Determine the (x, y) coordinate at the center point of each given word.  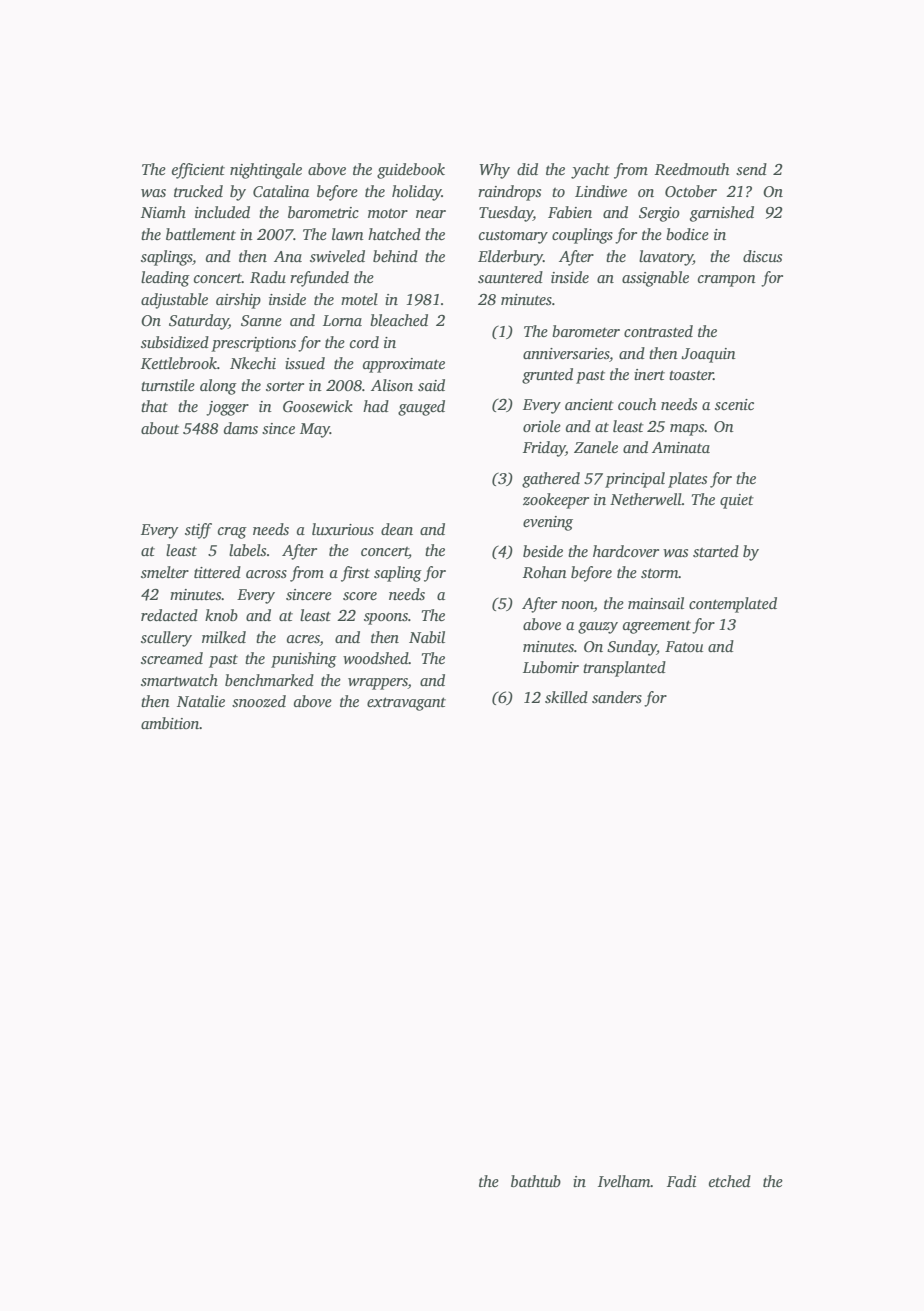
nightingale (266, 171)
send (751, 169)
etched (730, 1181)
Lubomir (551, 667)
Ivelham (624, 1181)
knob (221, 615)
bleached (399, 320)
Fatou (684, 646)
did (527, 169)
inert (649, 374)
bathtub (536, 1181)
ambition (170, 723)
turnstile (168, 385)
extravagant (406, 704)
